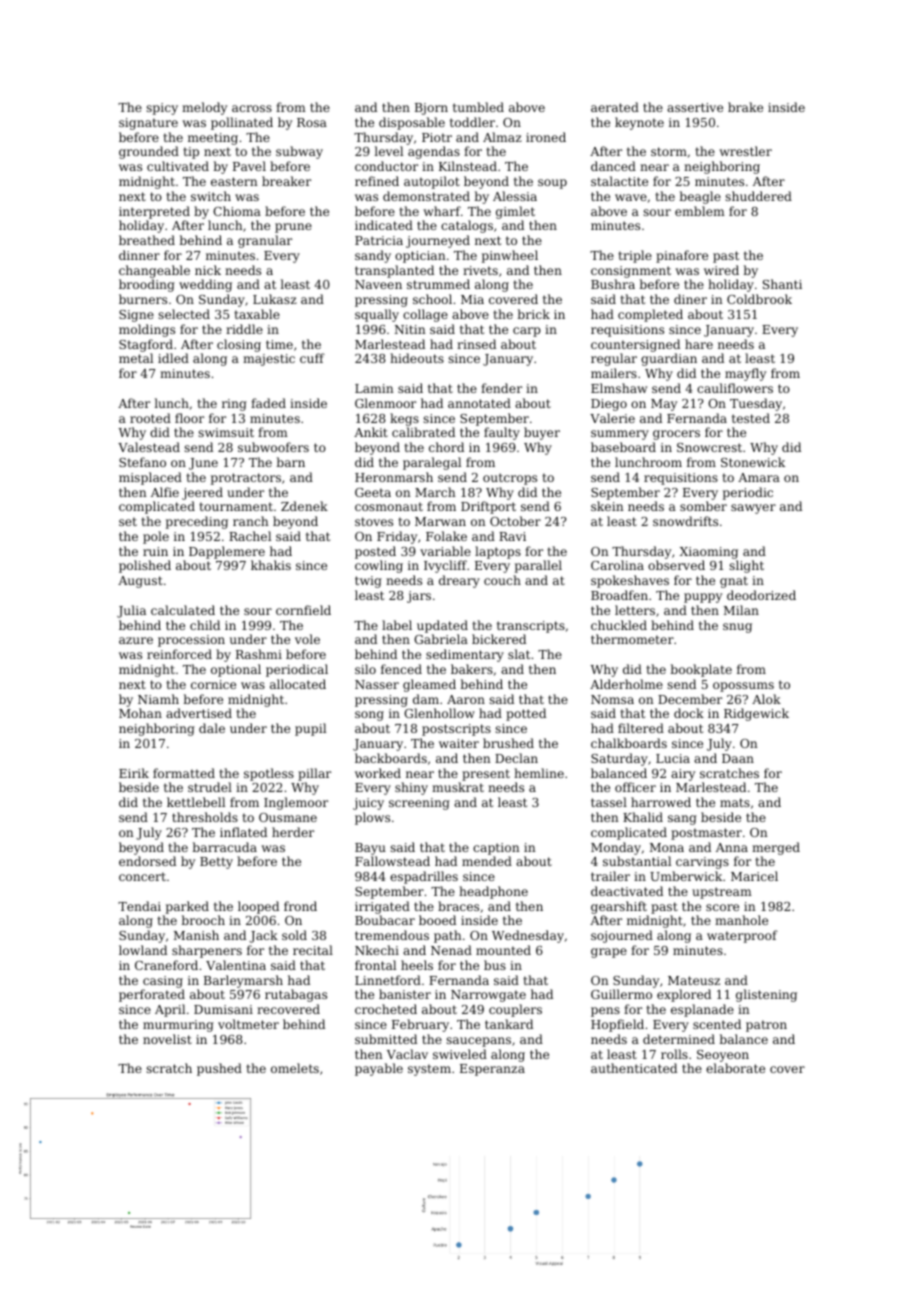 This screenshot has width=924, height=1308. I want to click on strudel, so click(210, 787).
